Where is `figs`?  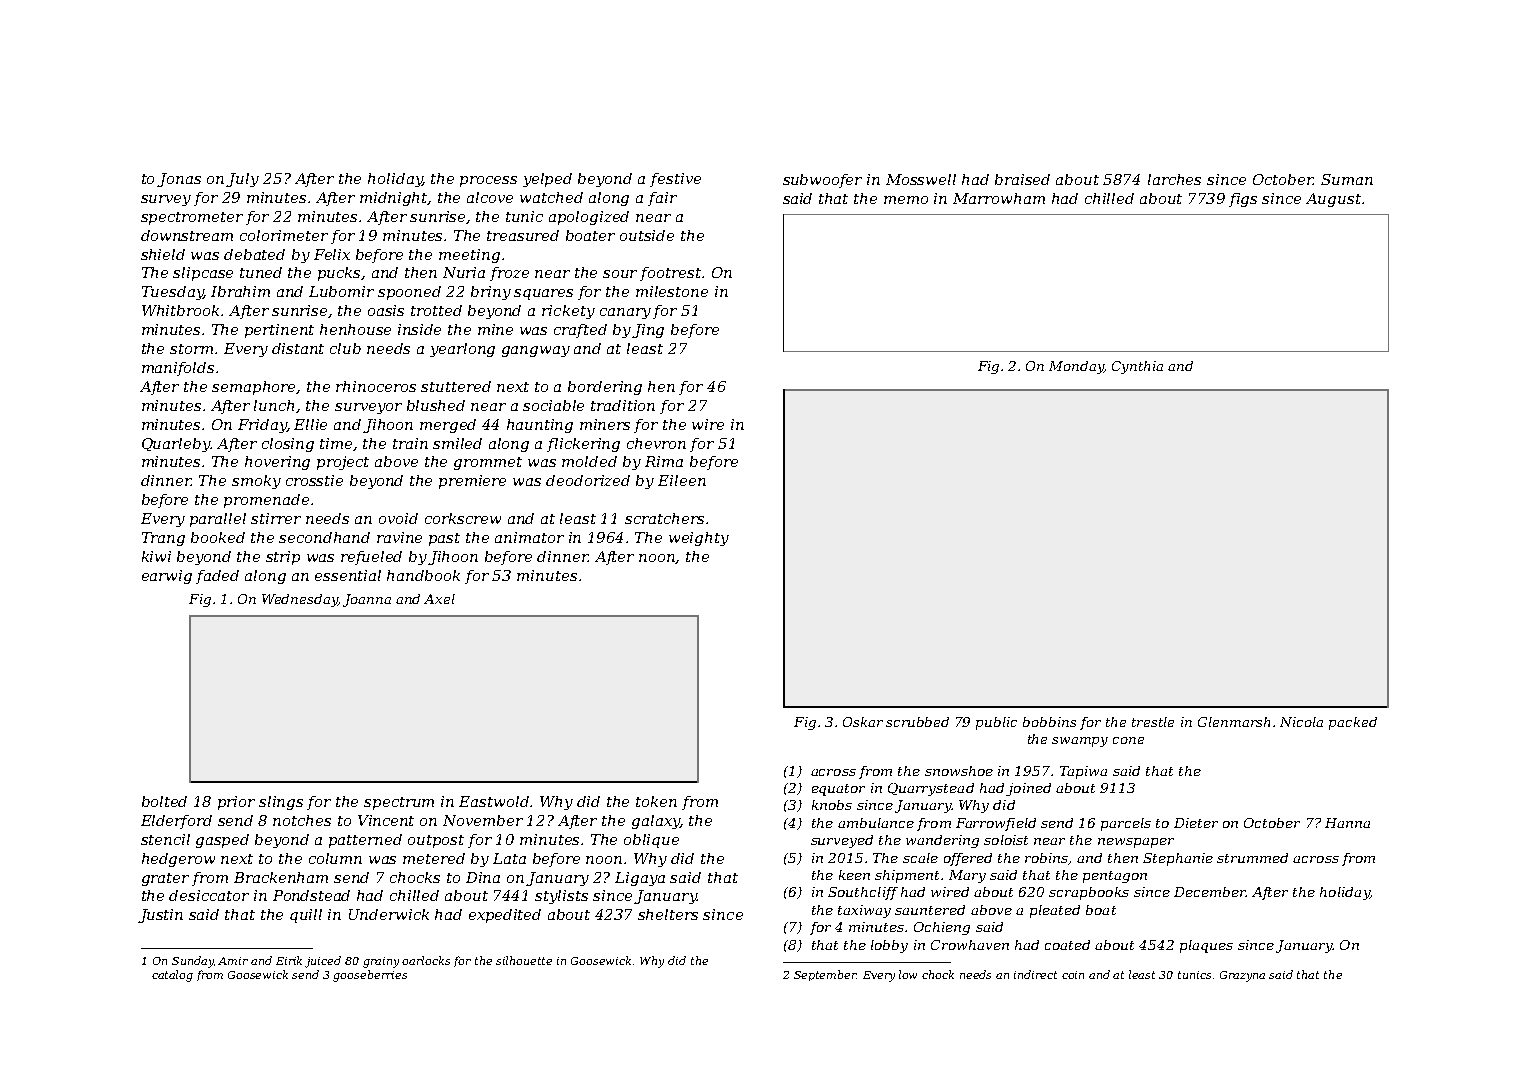
figs is located at coordinates (1243, 200).
